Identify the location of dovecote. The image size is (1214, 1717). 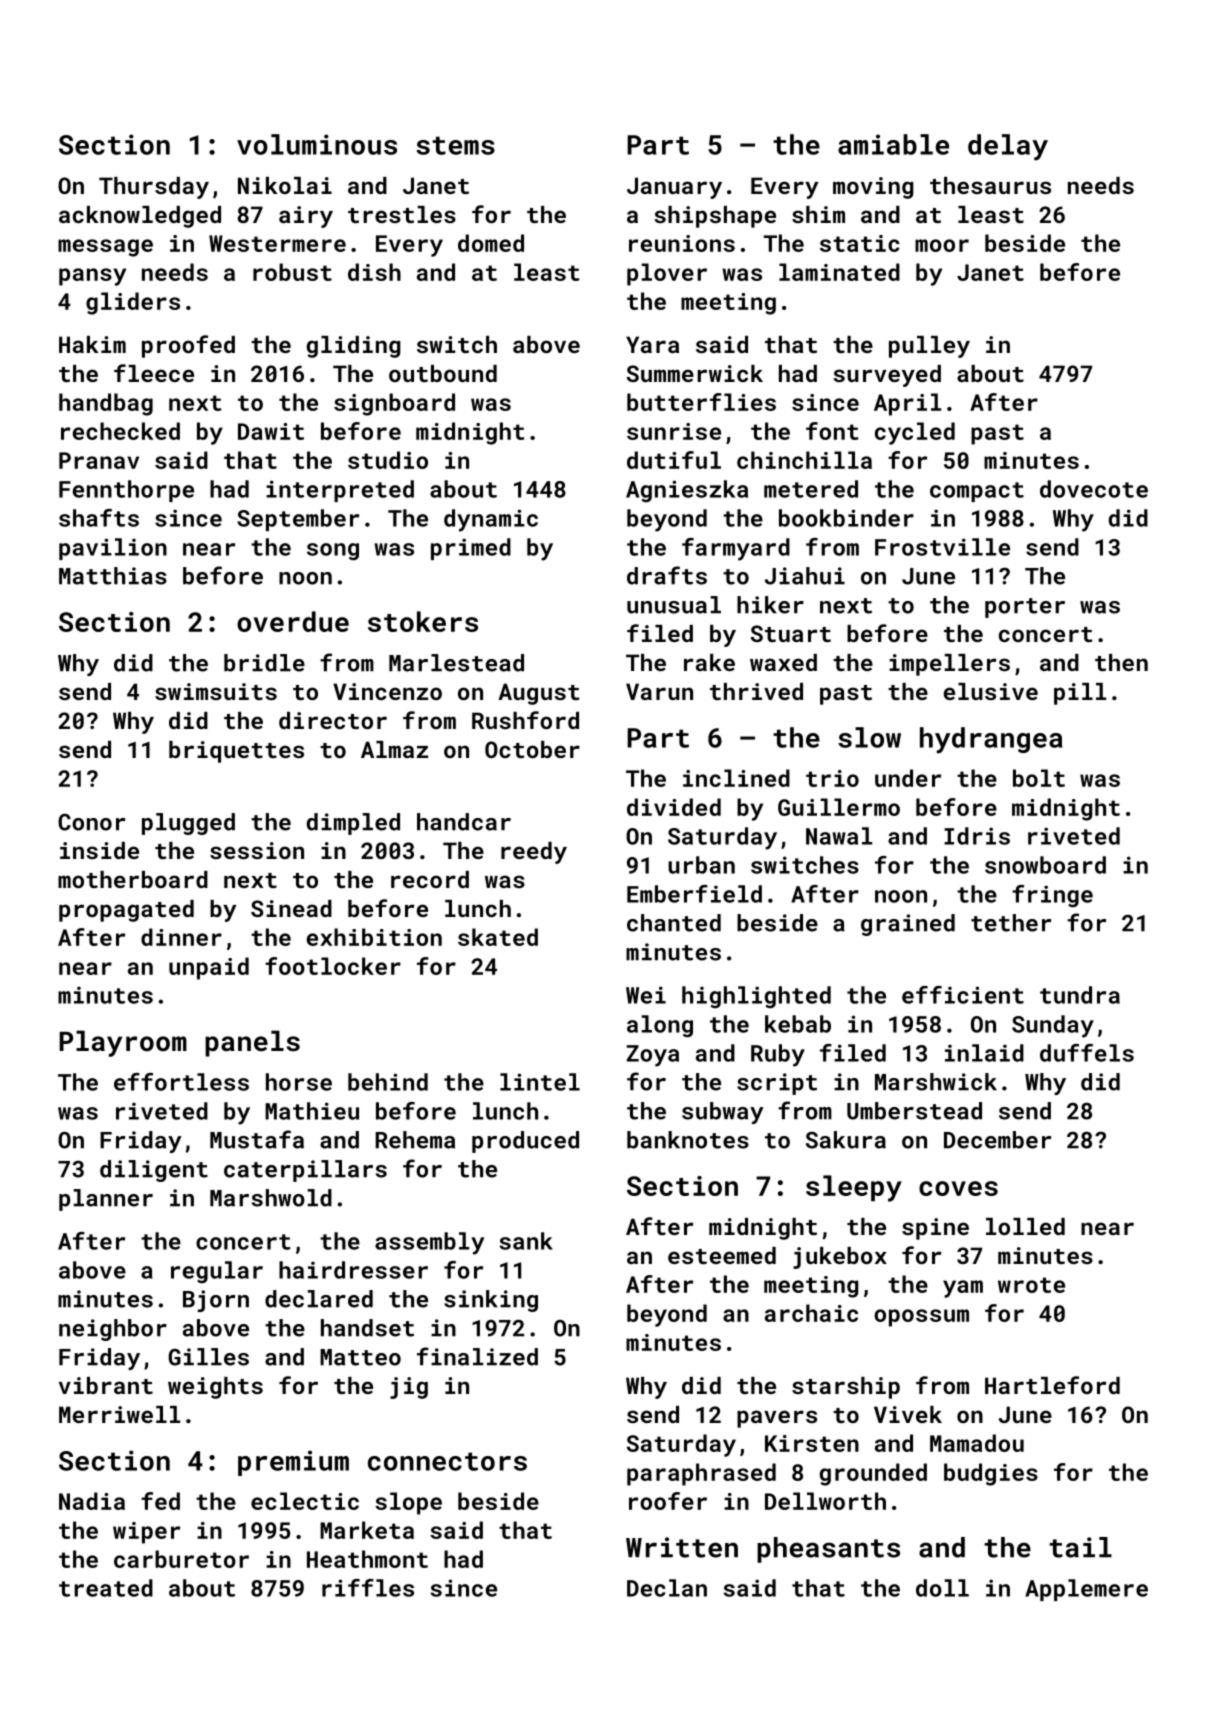
(1094, 489).
